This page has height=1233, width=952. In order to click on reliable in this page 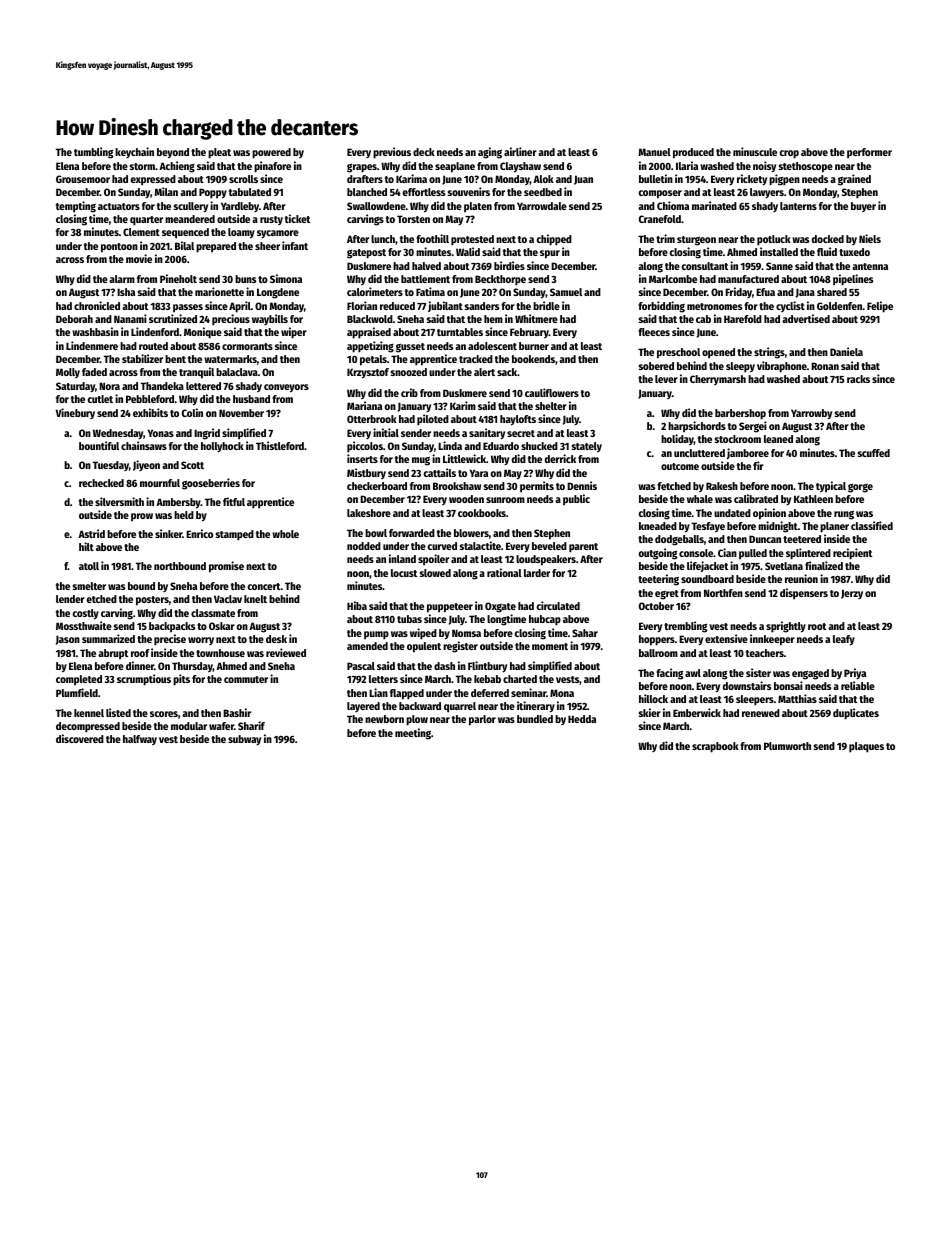, I will do `click(858, 685)`.
